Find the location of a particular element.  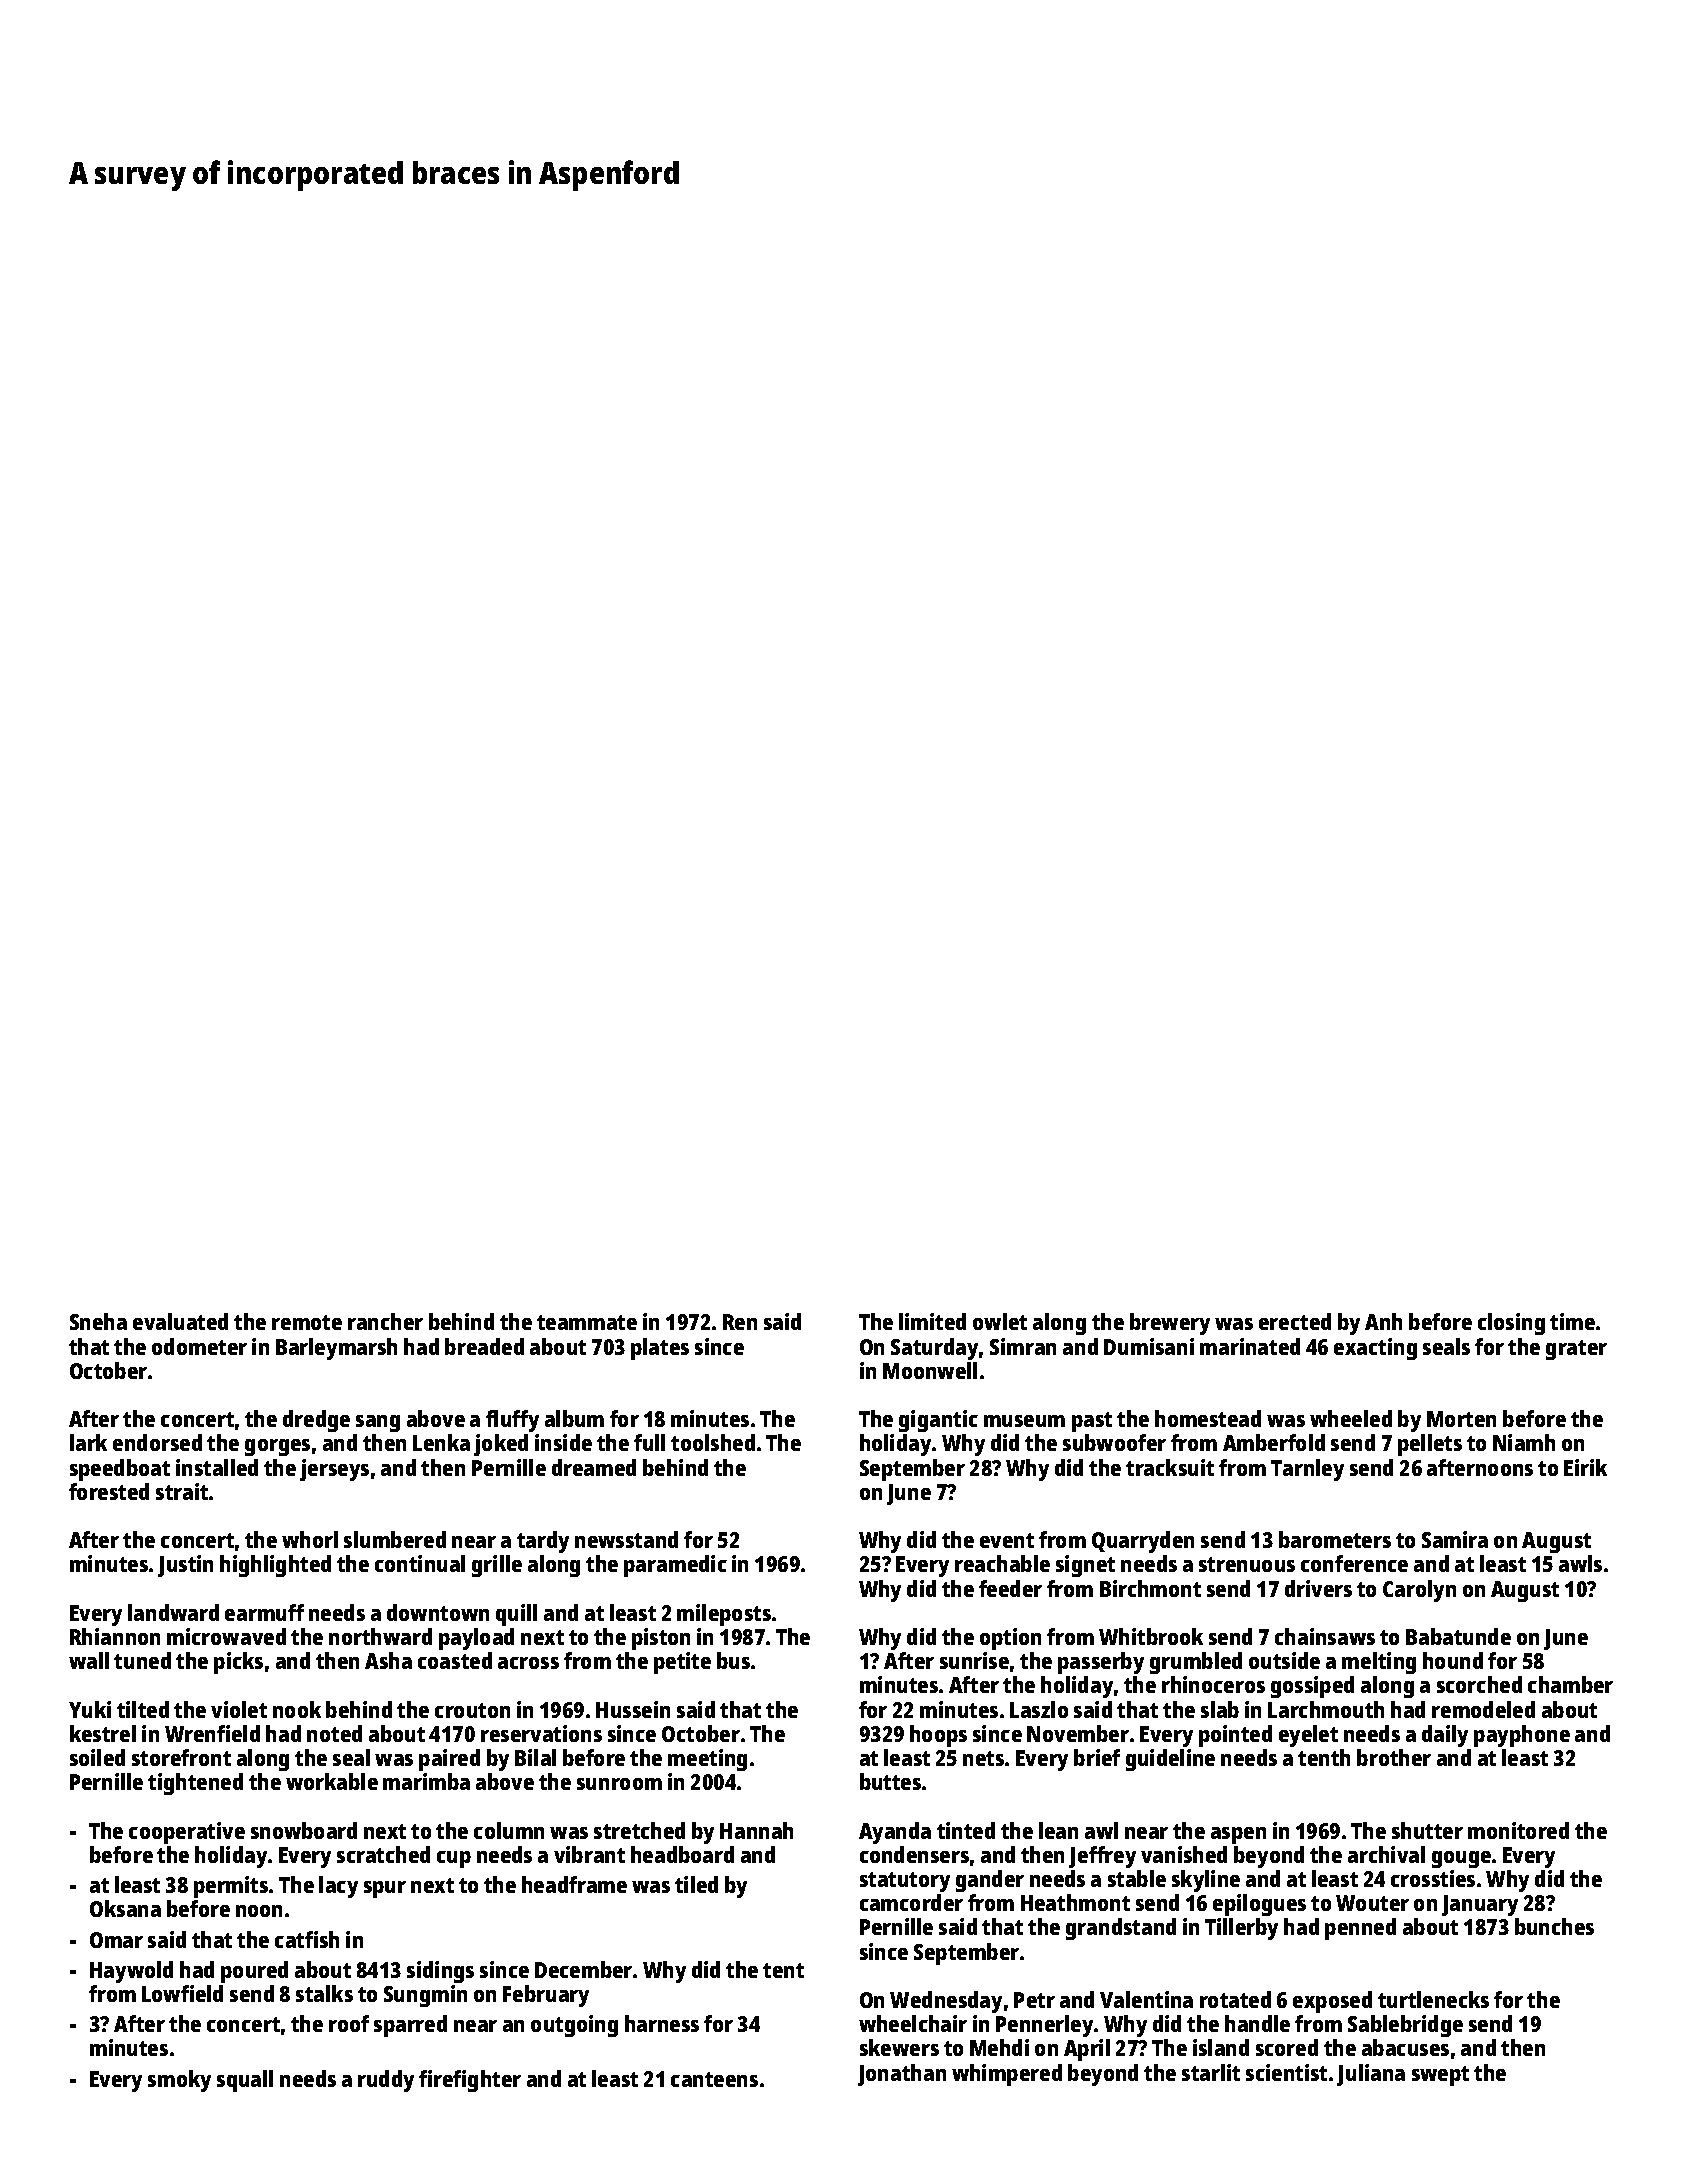

paired is located at coordinates (449, 1760).
